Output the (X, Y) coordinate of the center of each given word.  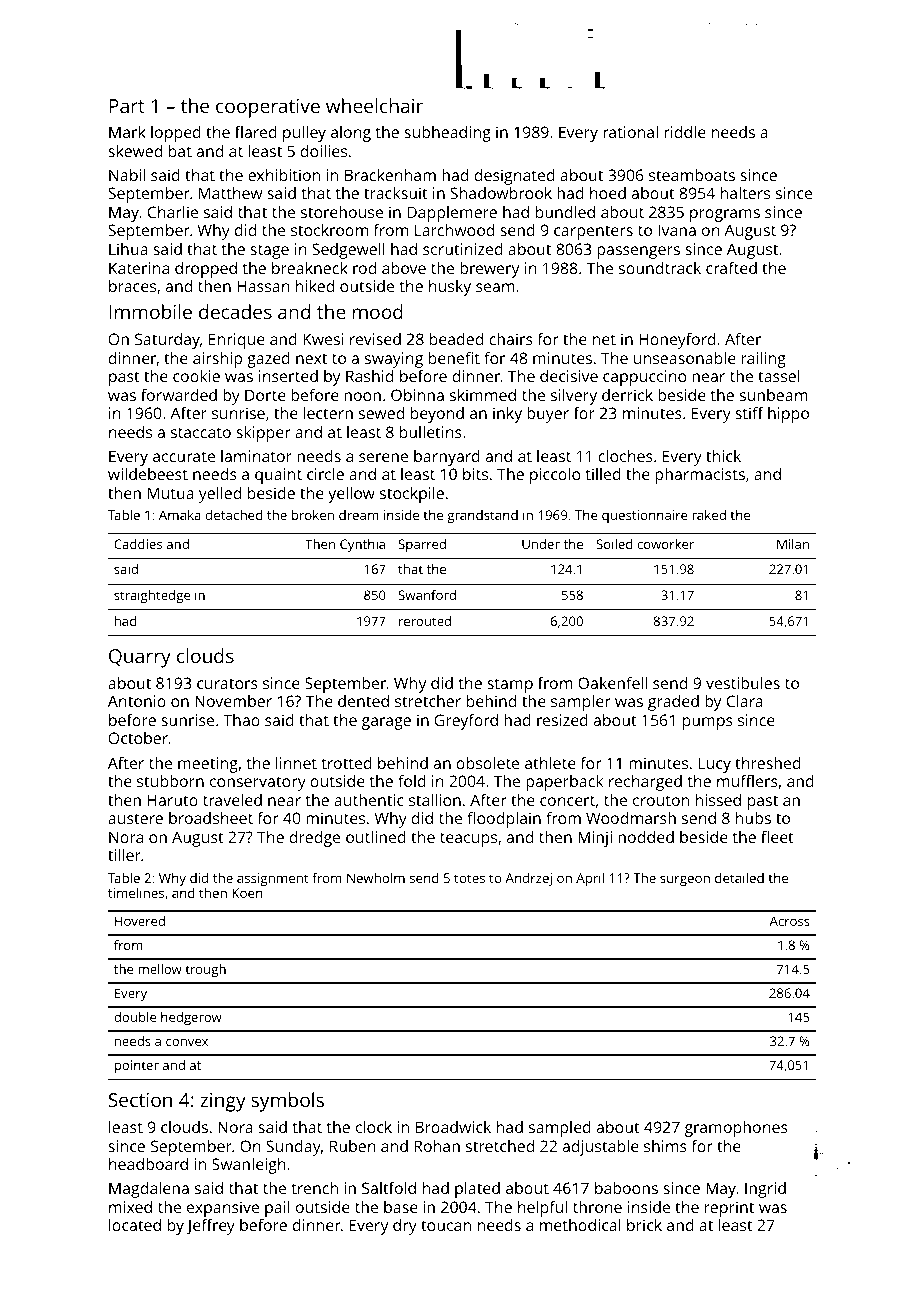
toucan (446, 1225)
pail (277, 1209)
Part (127, 106)
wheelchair (374, 105)
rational (630, 132)
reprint (729, 1209)
